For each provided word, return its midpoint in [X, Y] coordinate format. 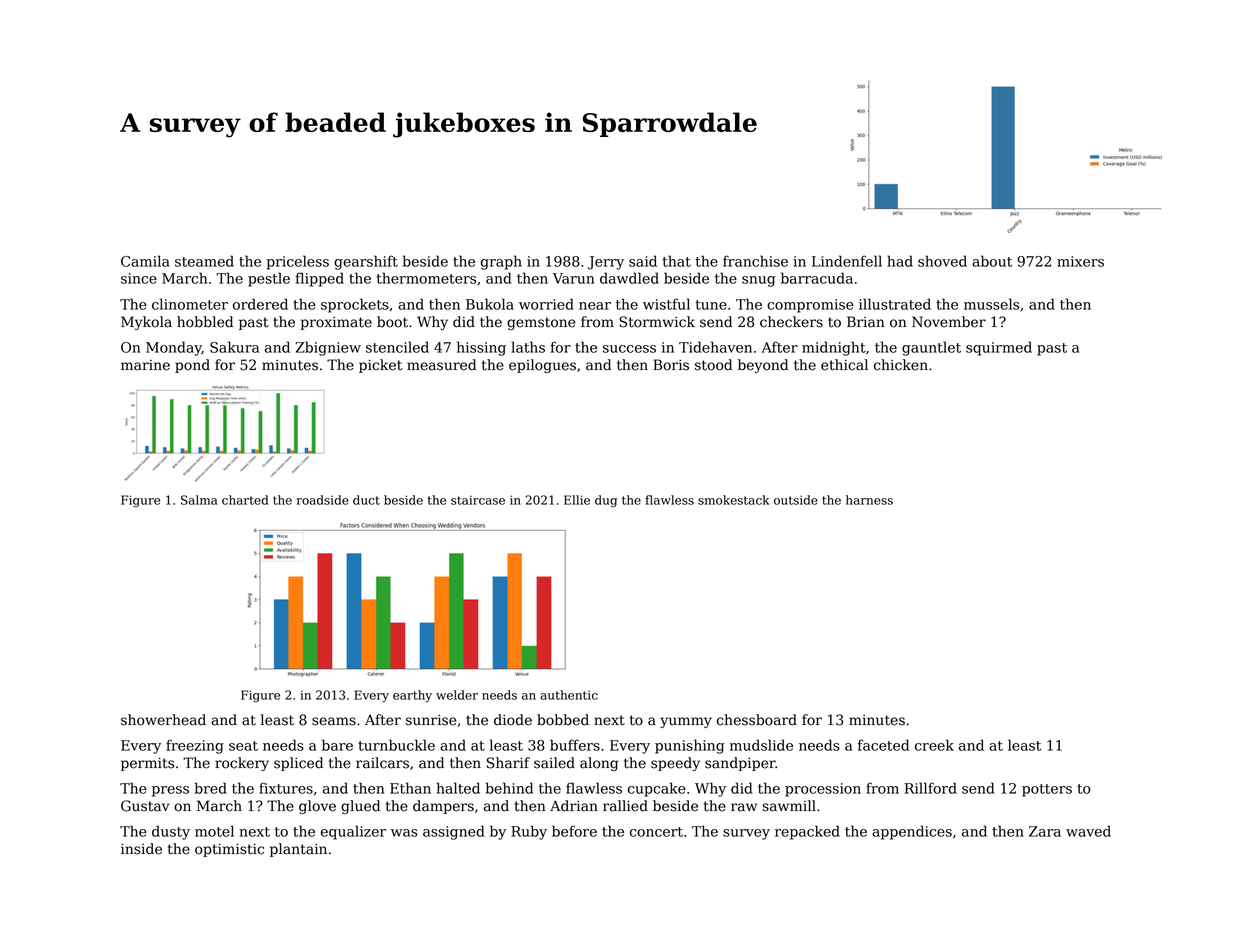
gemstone [541, 323]
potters [1047, 790]
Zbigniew [328, 348]
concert [656, 832]
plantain [298, 850]
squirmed [999, 348]
